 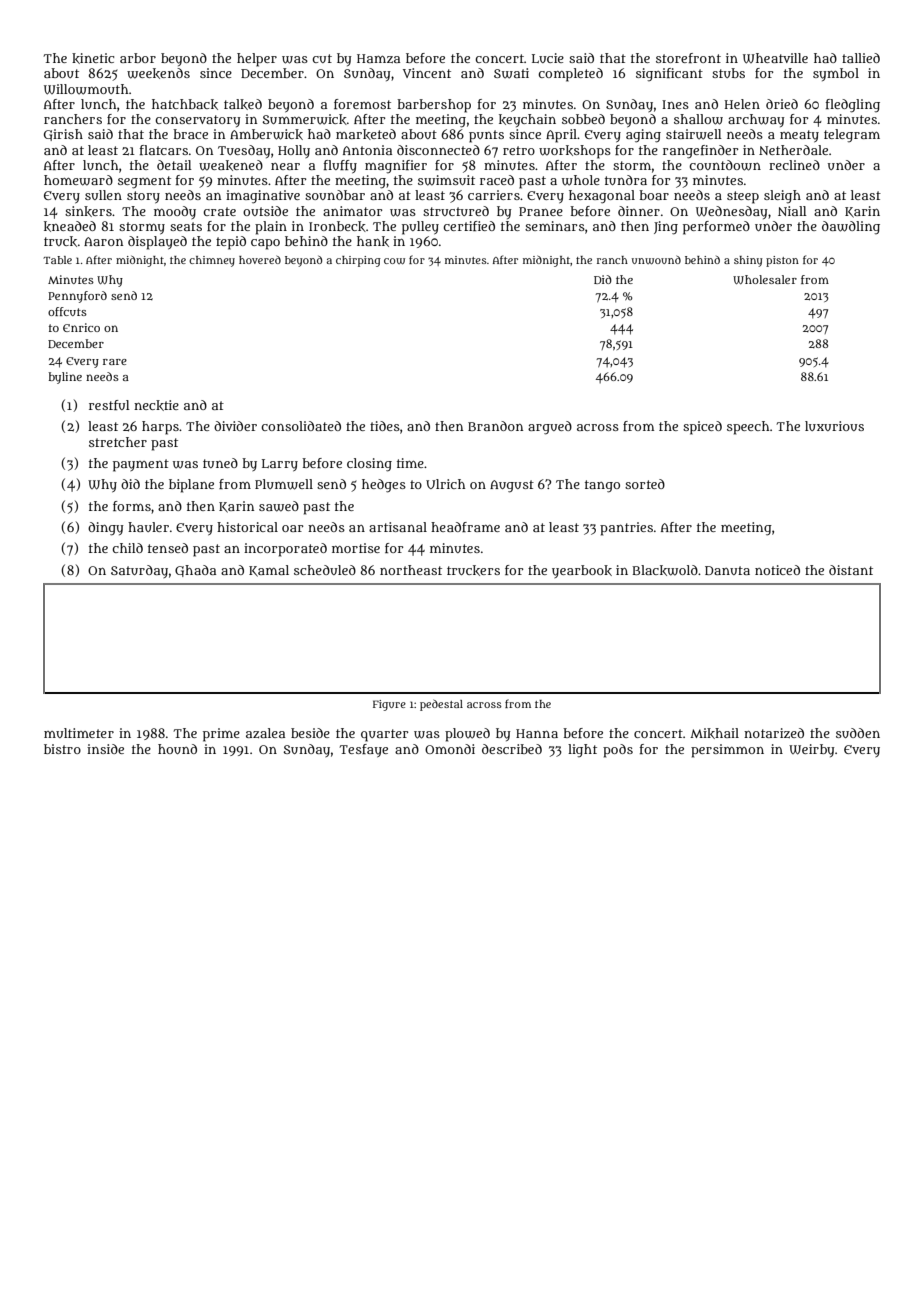 What do you see at coordinates (602, 486) in the screenshot?
I see `tango` at bounding box center [602, 486].
